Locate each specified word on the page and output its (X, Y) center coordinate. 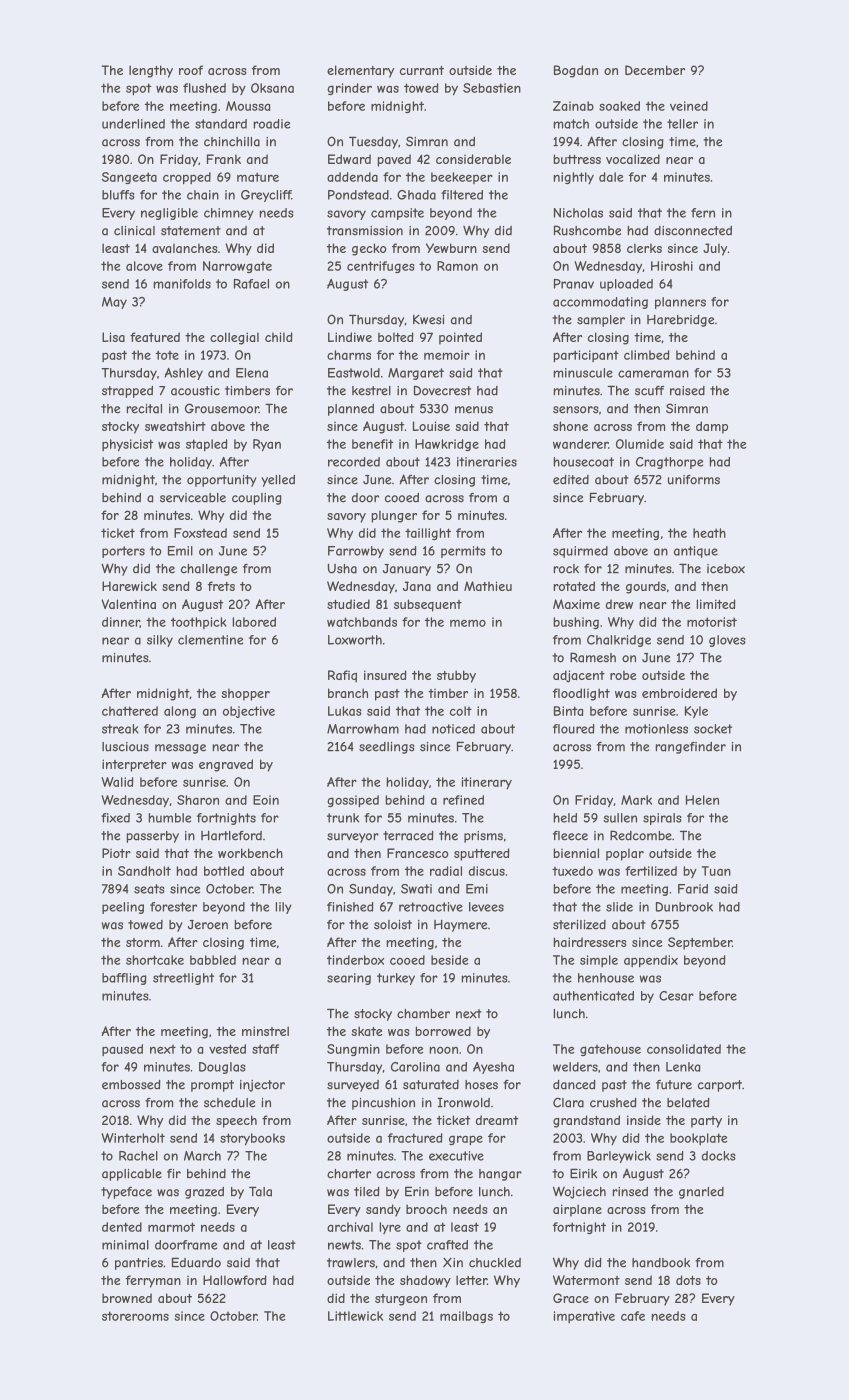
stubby (456, 676)
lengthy (151, 71)
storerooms (135, 1316)
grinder (349, 89)
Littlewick (355, 1316)
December (655, 70)
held (565, 818)
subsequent (428, 605)
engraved (226, 765)
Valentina (128, 604)
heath (709, 533)
